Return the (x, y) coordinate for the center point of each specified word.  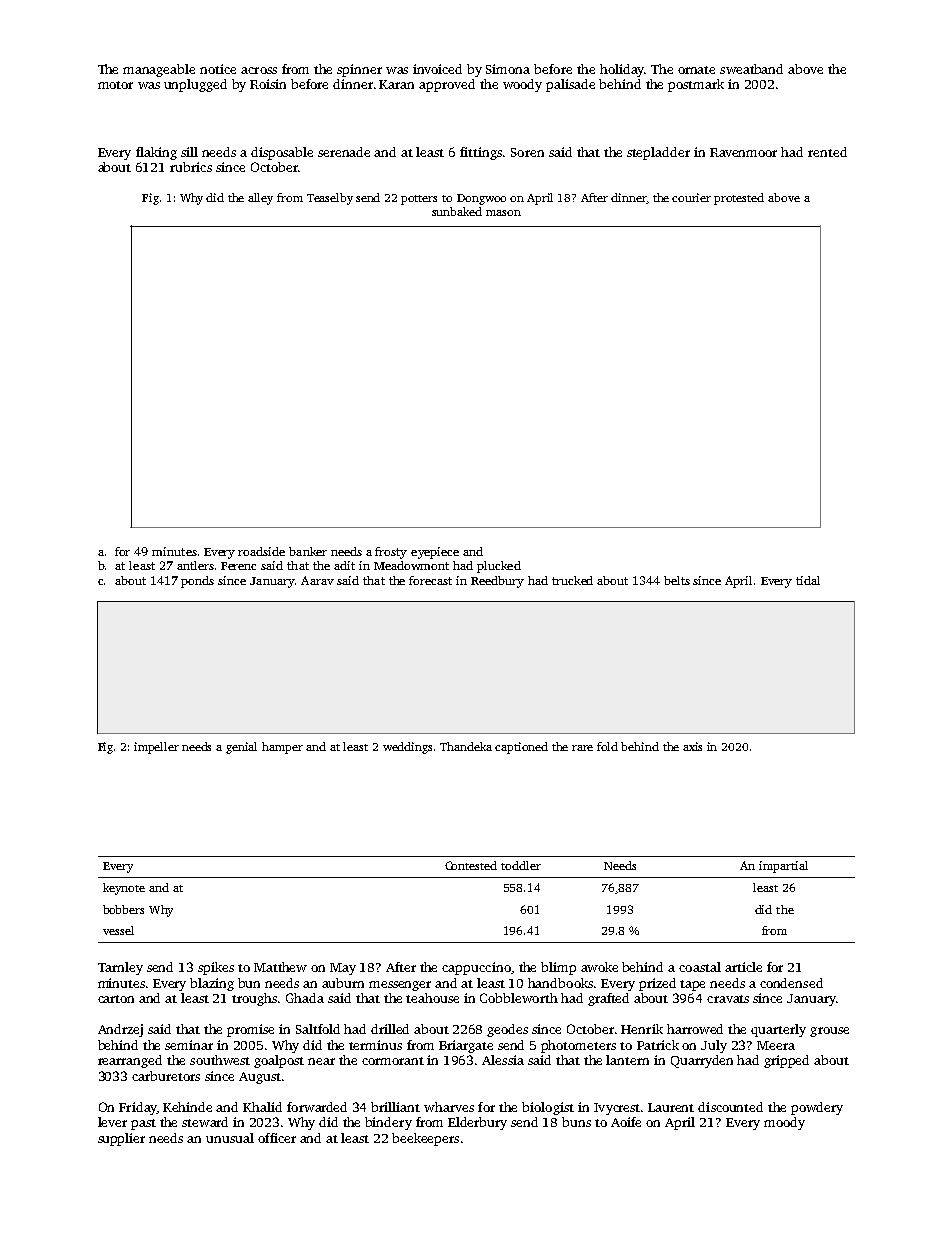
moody (784, 1123)
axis (692, 746)
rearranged (130, 1061)
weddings (407, 748)
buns (576, 1122)
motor (115, 85)
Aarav (317, 580)
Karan (396, 84)
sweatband (751, 69)
